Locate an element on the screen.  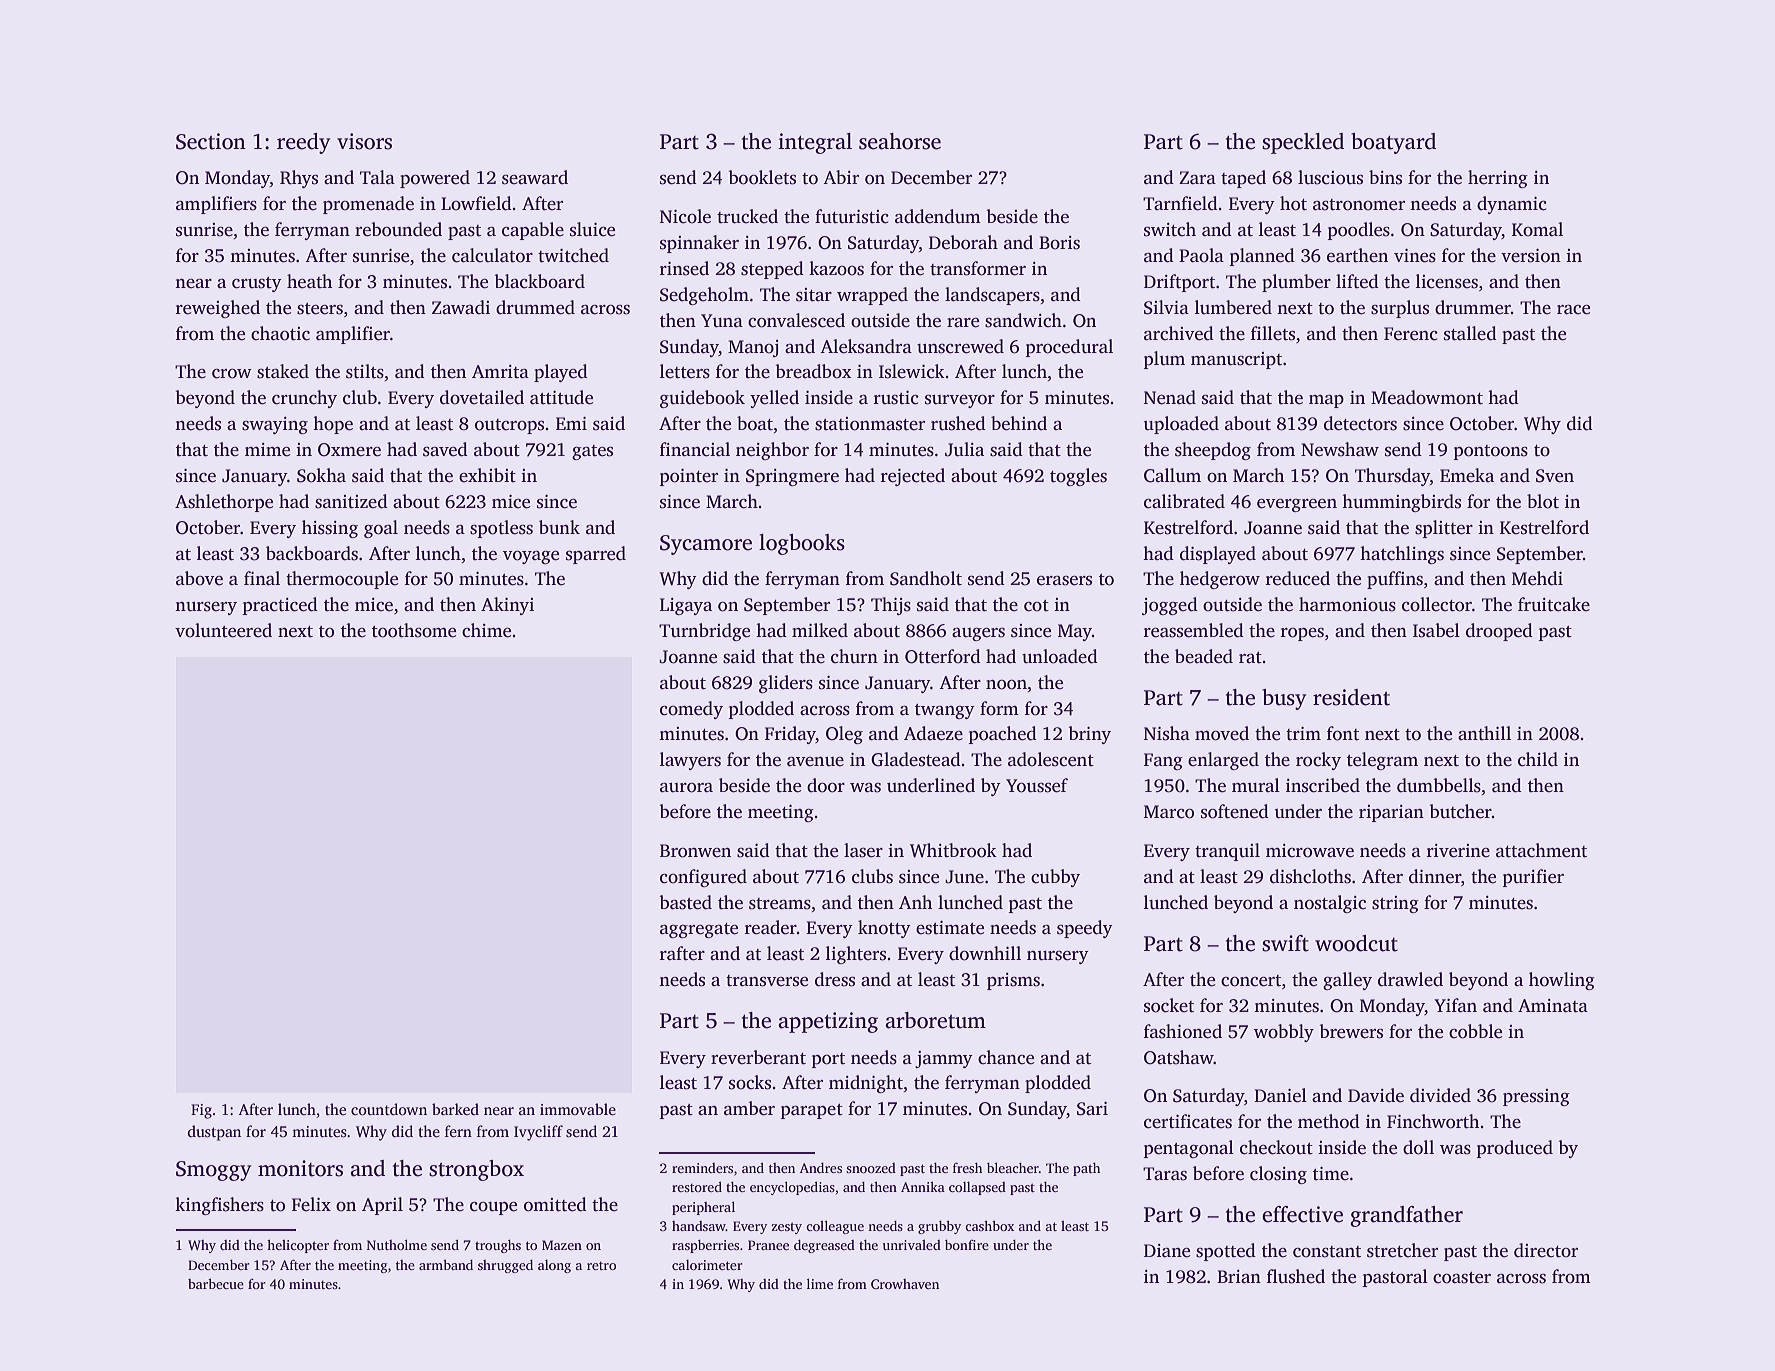
laser is located at coordinates (863, 850).
